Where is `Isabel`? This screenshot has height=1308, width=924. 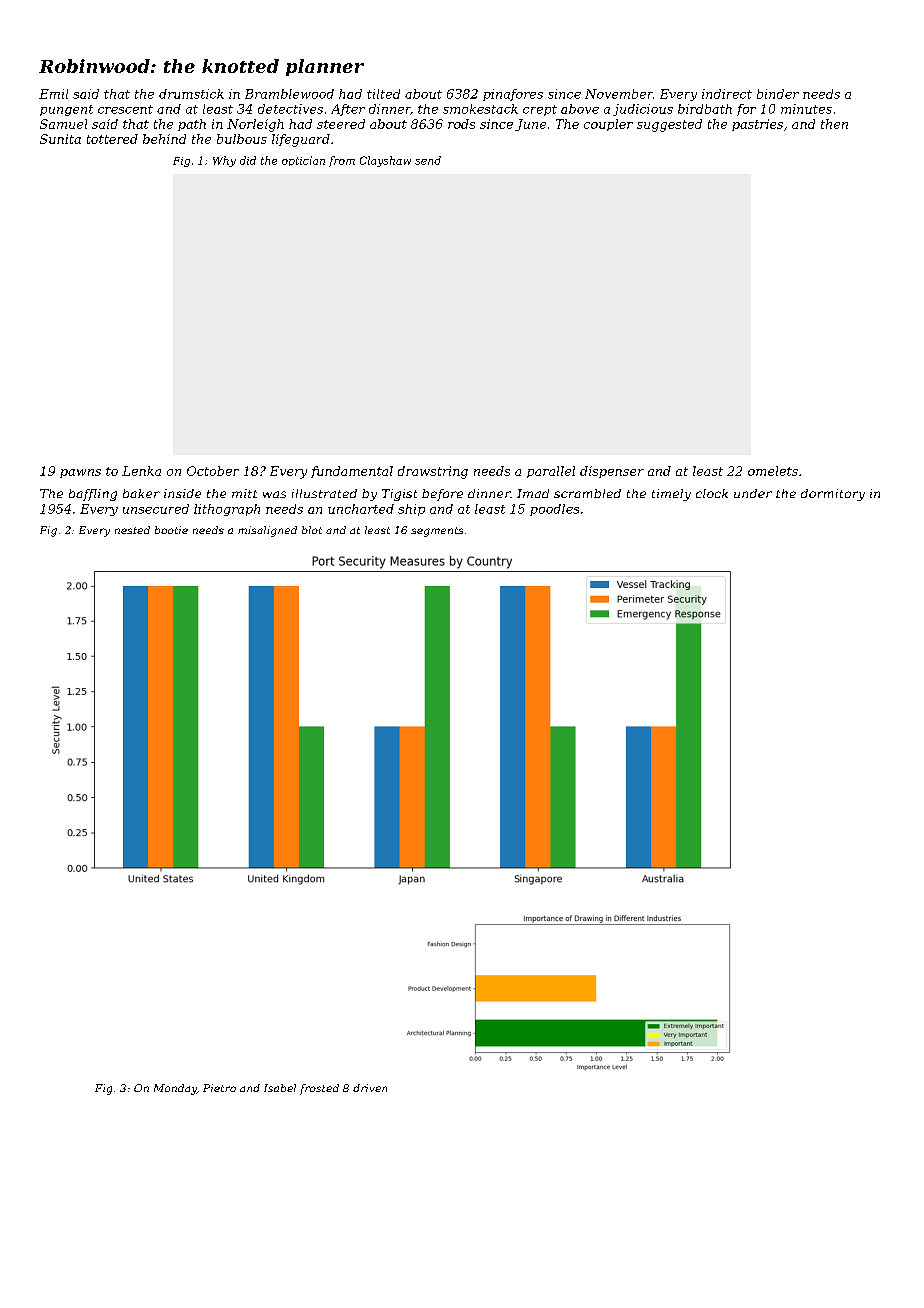
Isabel is located at coordinates (280, 1088).
